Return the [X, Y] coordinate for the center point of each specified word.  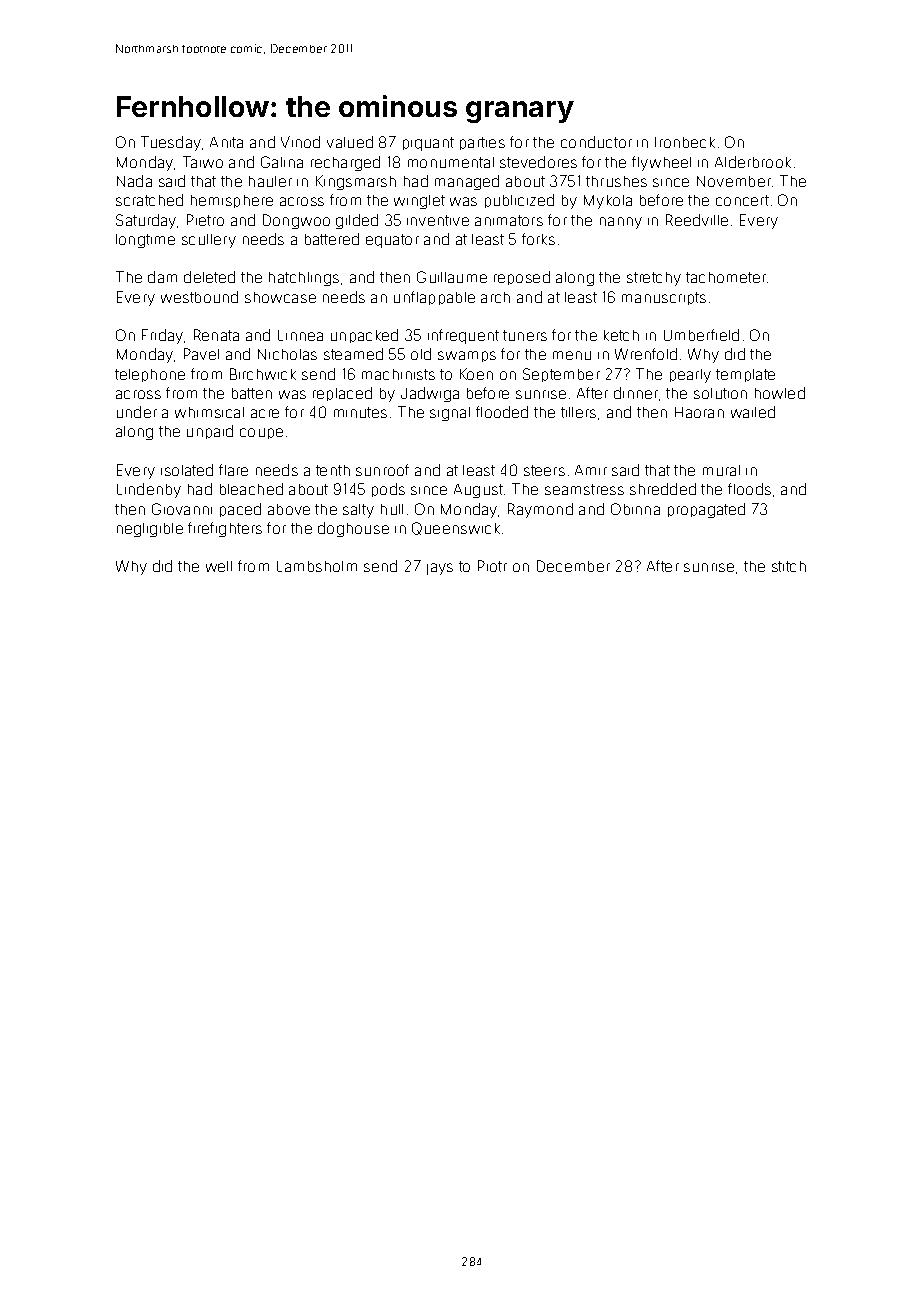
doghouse [353, 529]
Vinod [300, 142]
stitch [789, 566]
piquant [428, 144]
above [289, 509]
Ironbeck [685, 142]
